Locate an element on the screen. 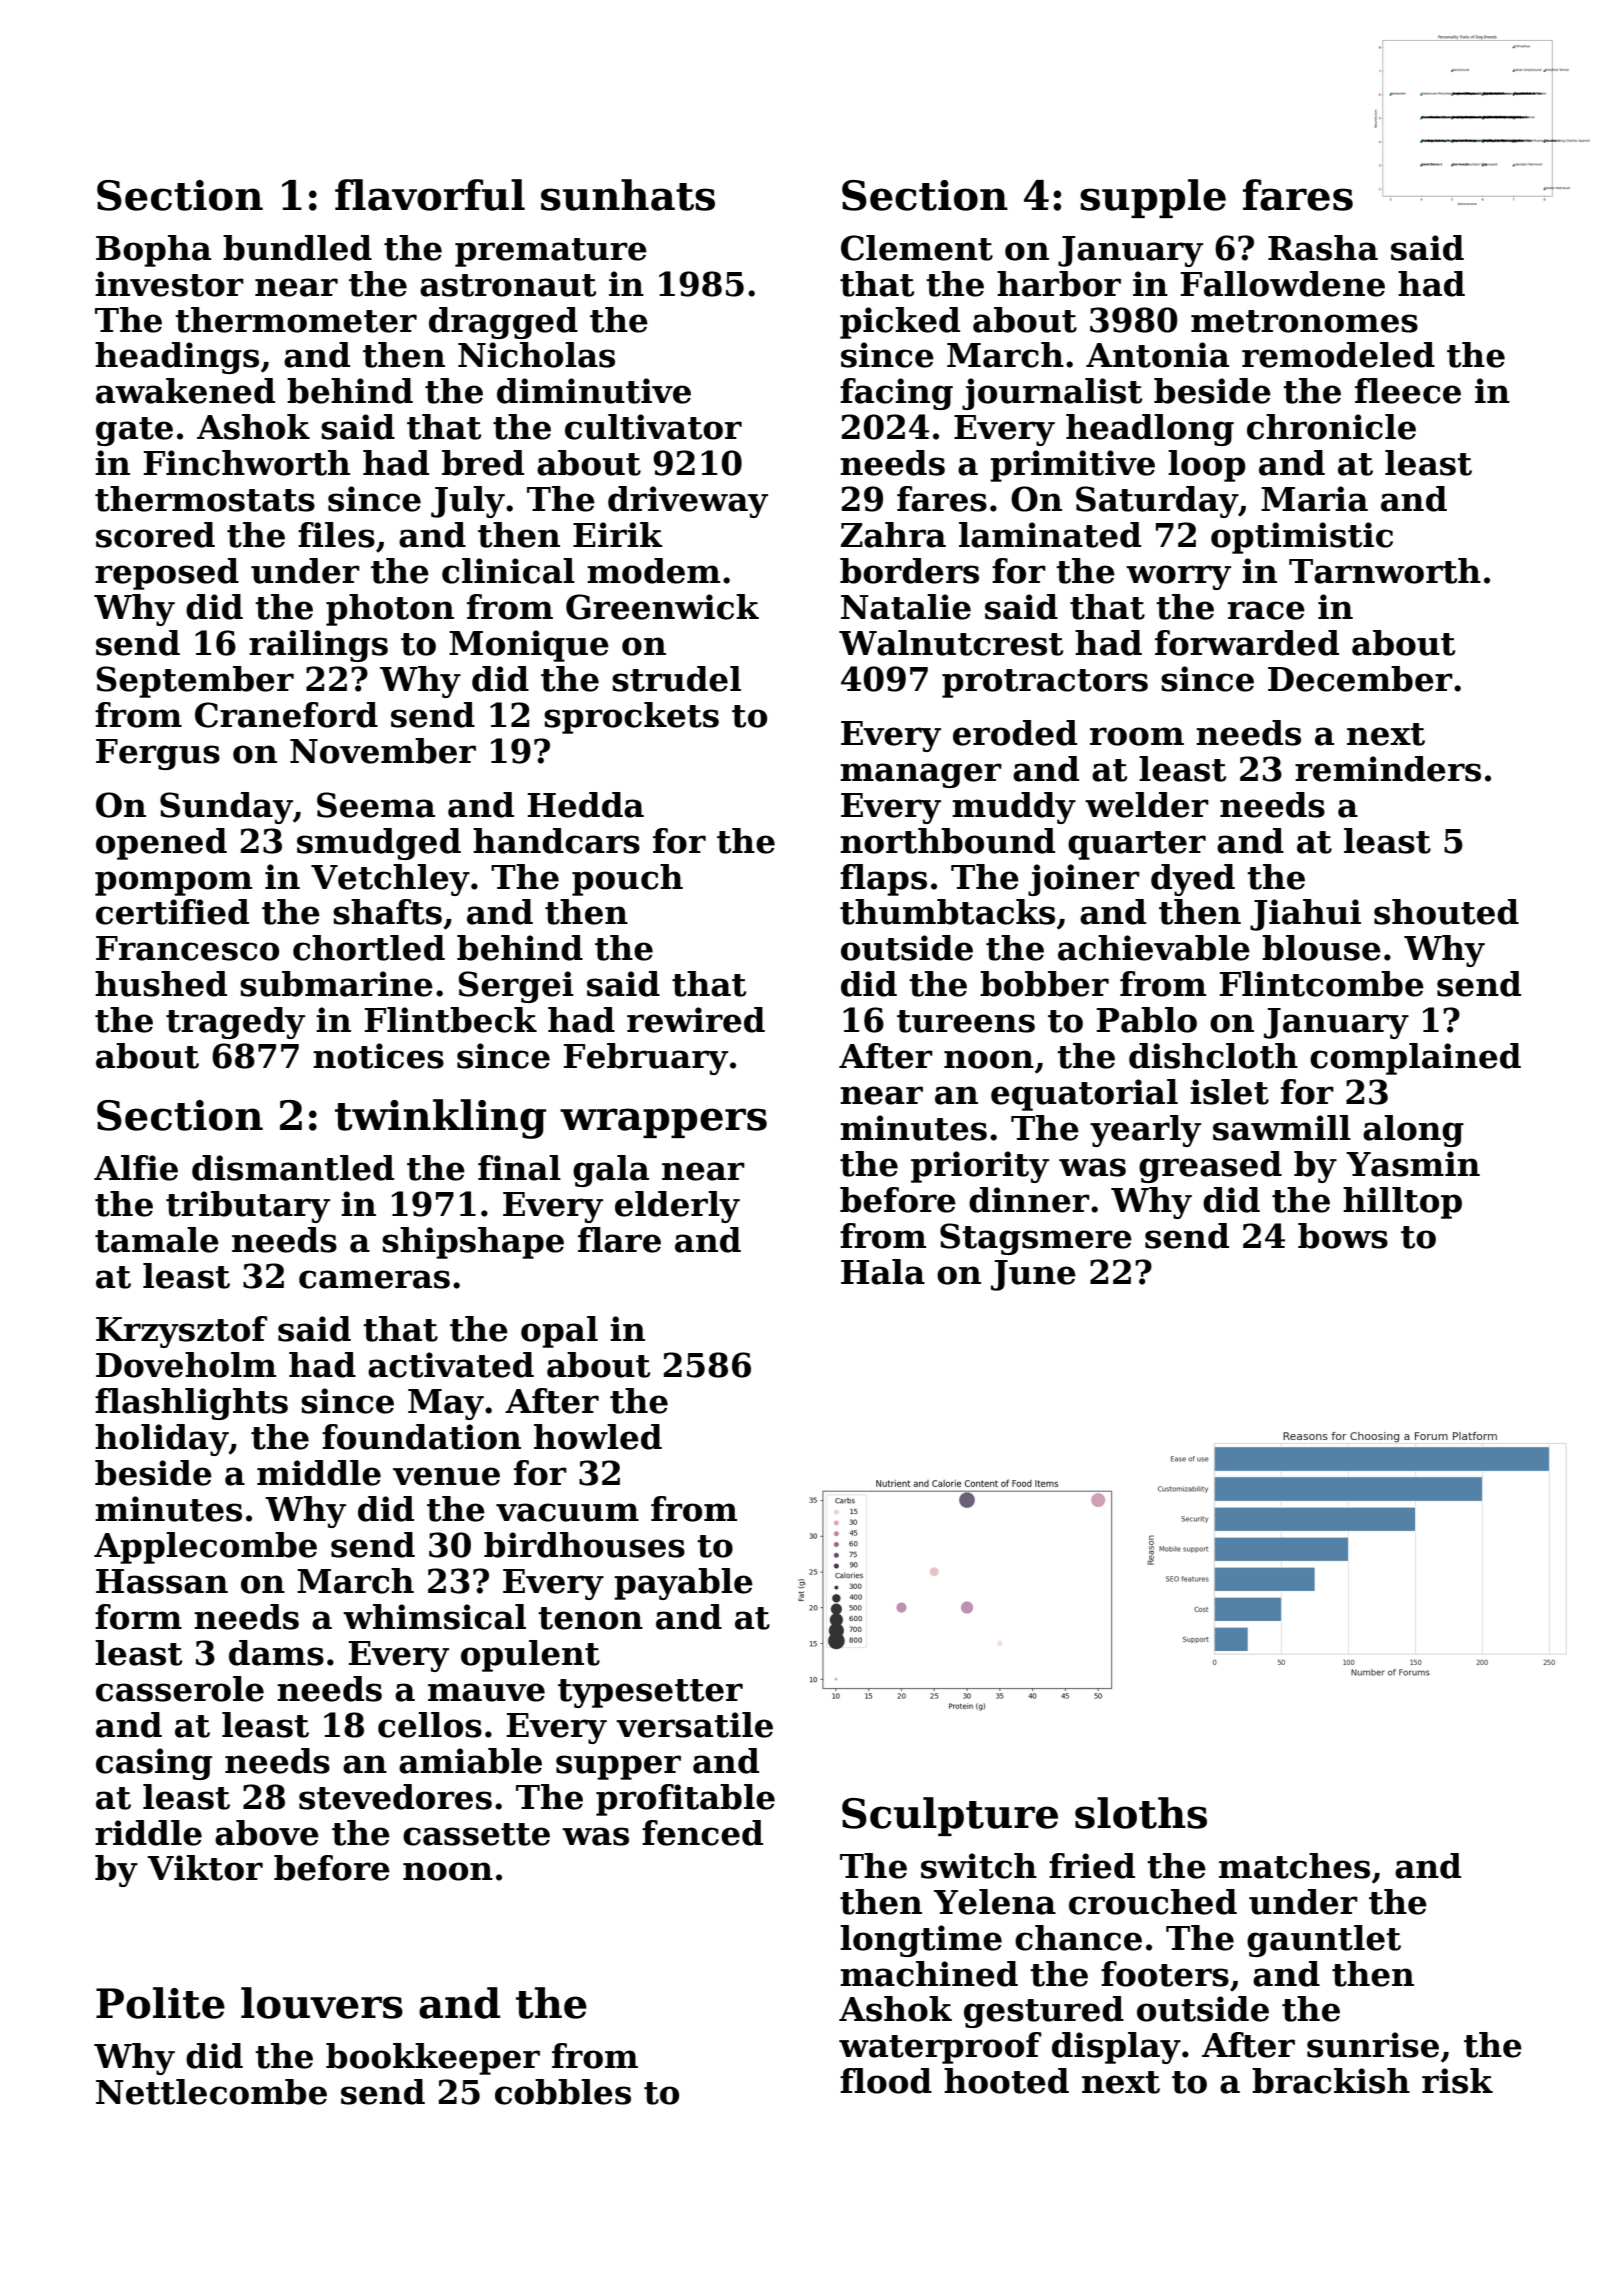 The width and height of the screenshot is (1620, 2292). tamale is located at coordinates (157, 1240).
